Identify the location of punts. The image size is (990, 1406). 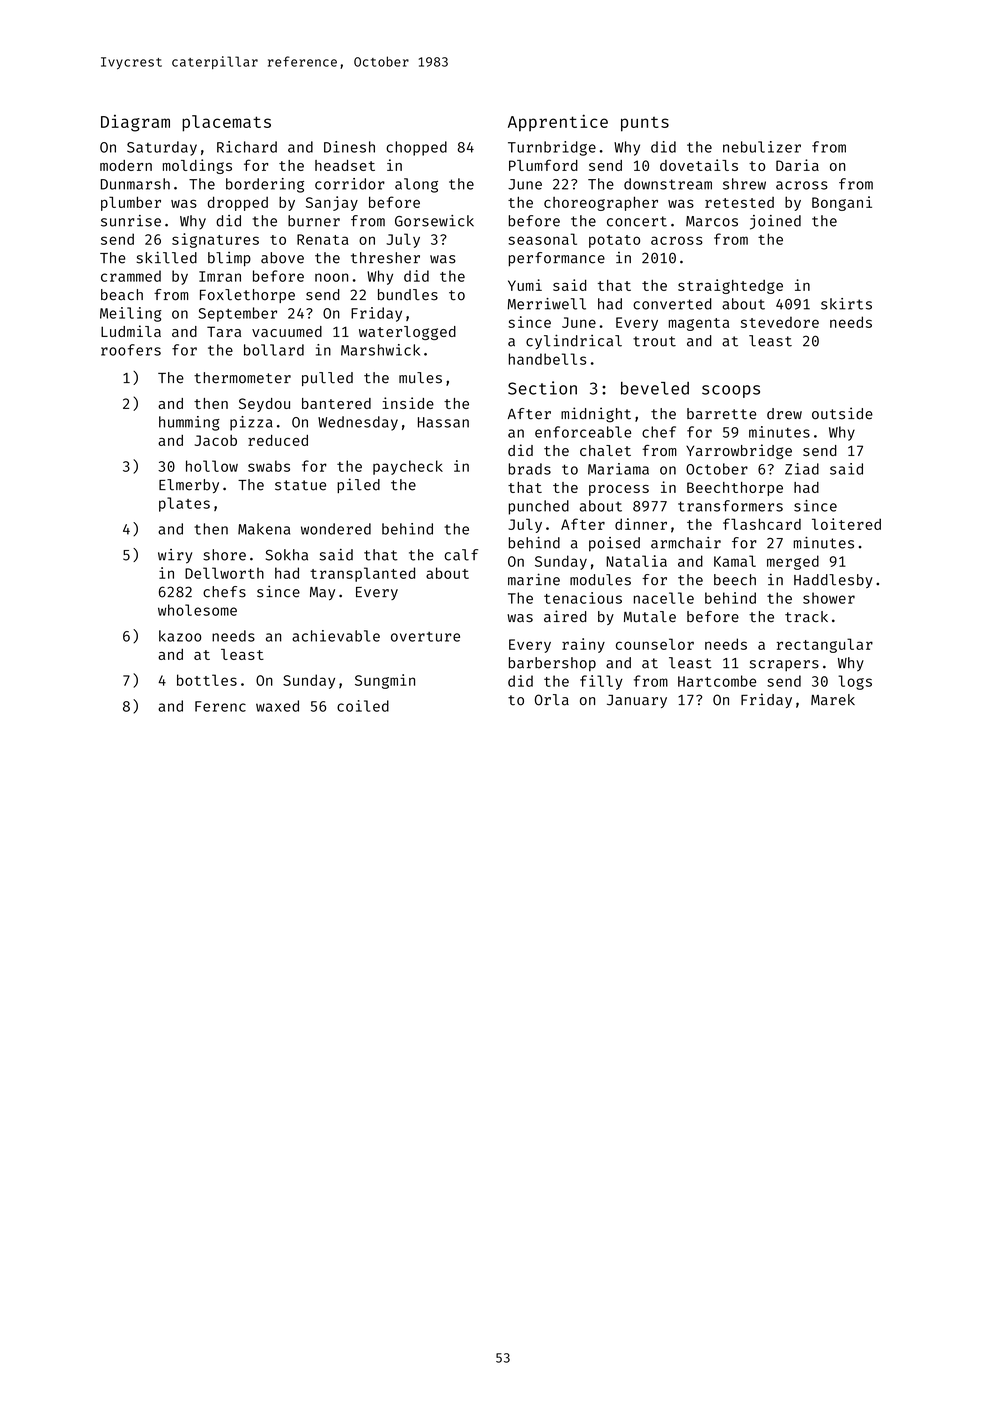
(645, 124).
